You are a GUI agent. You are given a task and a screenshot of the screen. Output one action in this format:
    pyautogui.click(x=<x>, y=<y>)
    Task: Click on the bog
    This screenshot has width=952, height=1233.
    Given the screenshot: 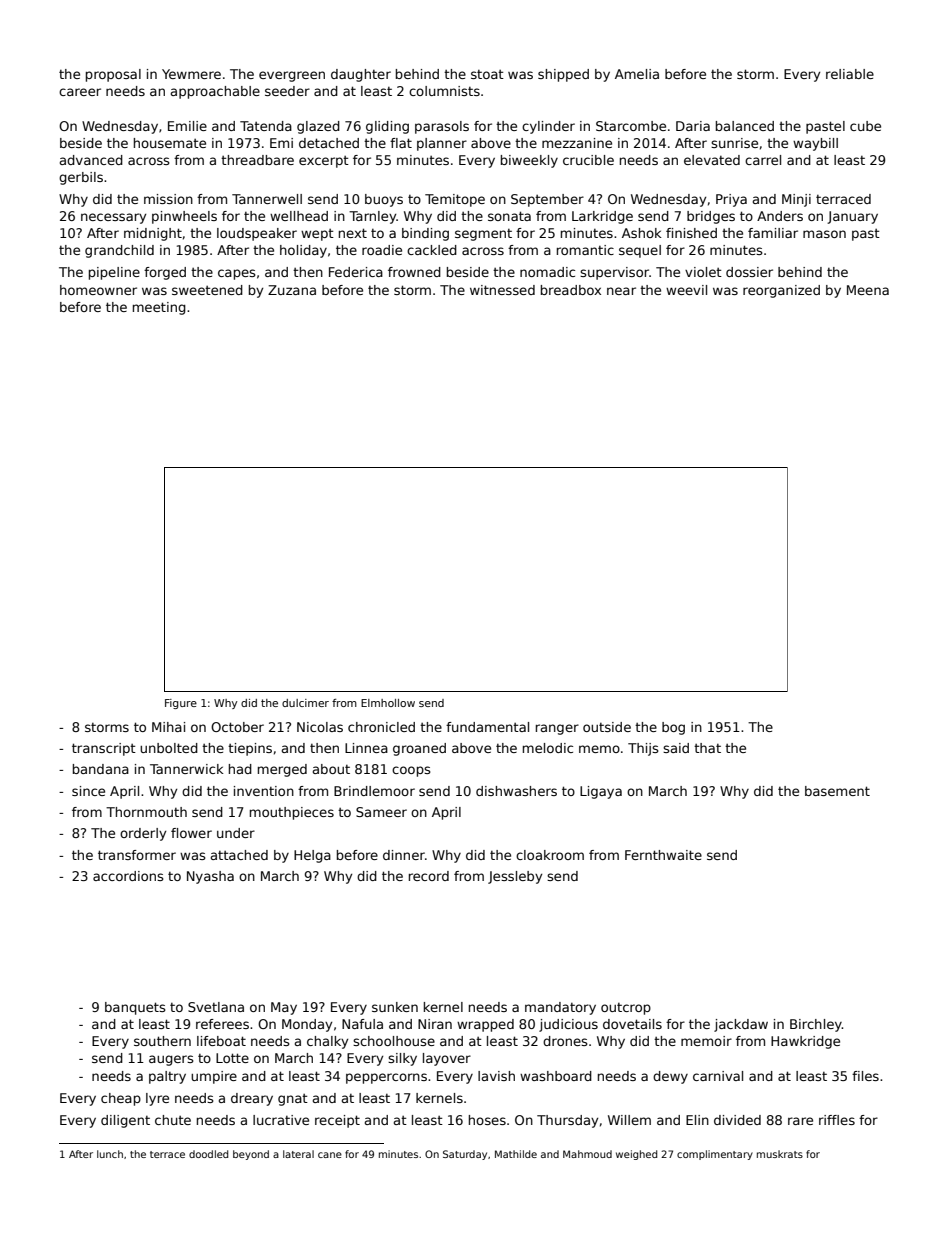 What is the action you would take?
    pyautogui.click(x=673, y=728)
